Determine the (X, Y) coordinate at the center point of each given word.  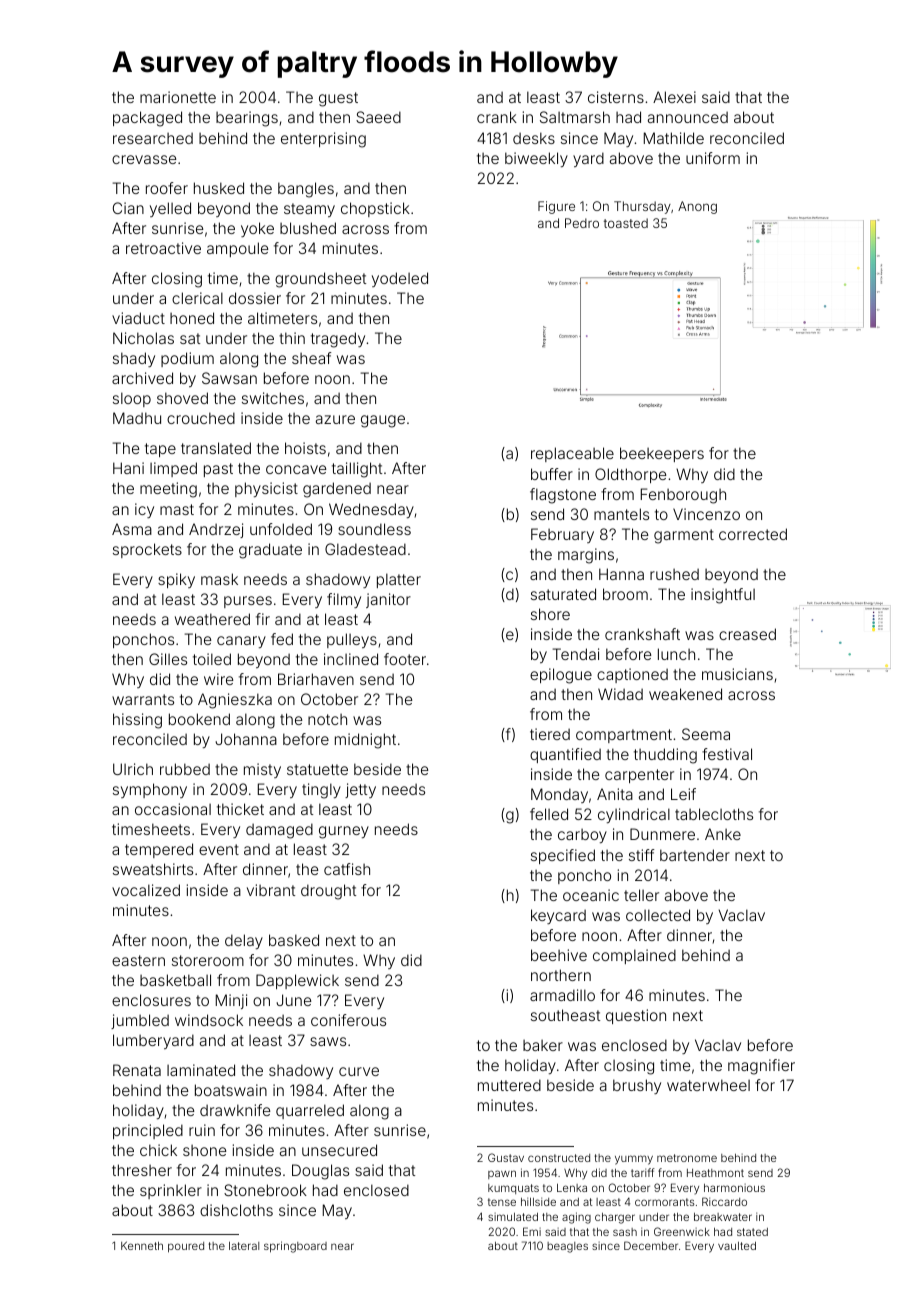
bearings (247, 119)
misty (262, 770)
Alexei (674, 97)
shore (550, 614)
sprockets (147, 550)
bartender (695, 855)
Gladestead (365, 549)
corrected (753, 534)
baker (543, 1045)
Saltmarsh (575, 117)
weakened (685, 694)
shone (204, 1150)
